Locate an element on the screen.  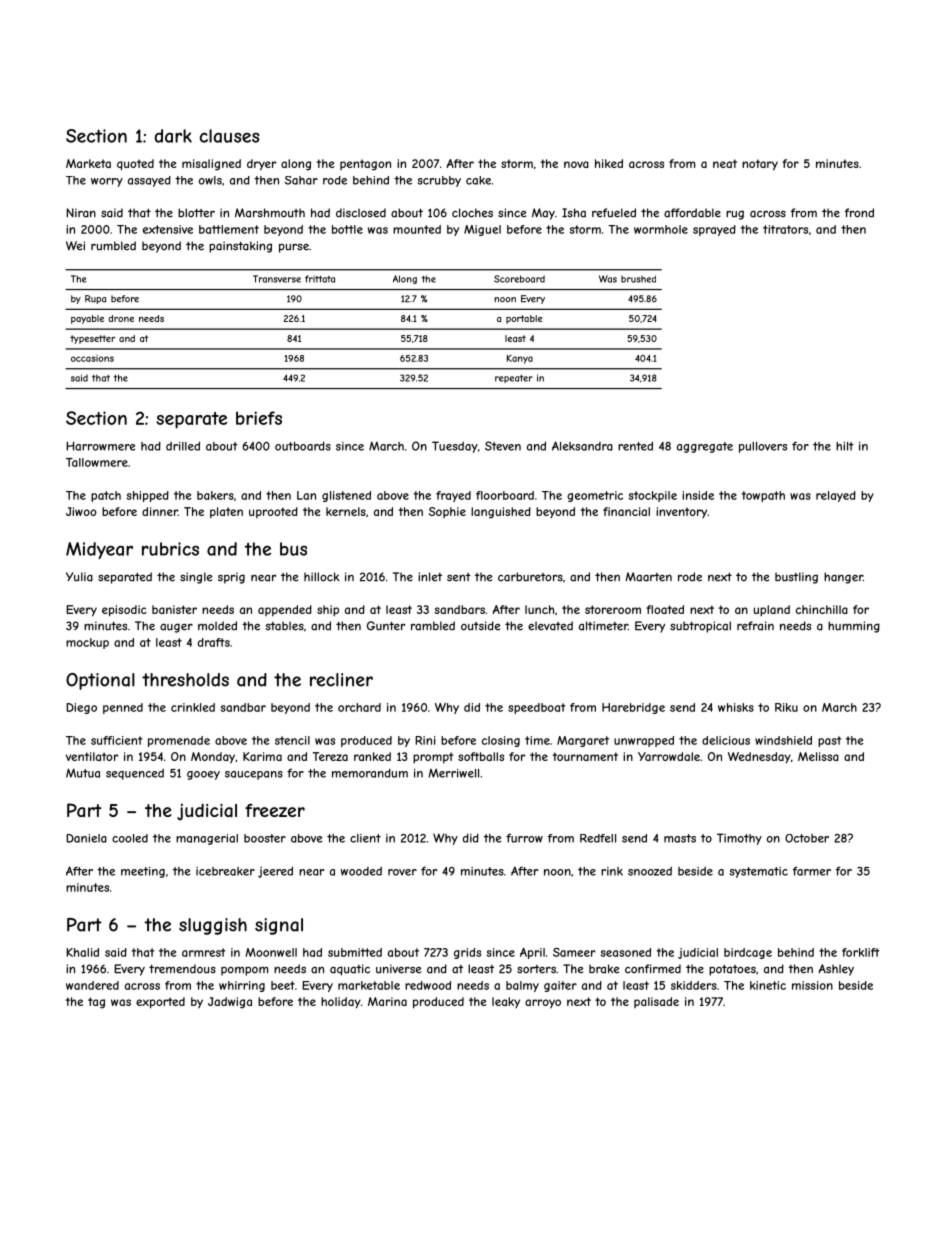
sluggish is located at coordinates (213, 926).
